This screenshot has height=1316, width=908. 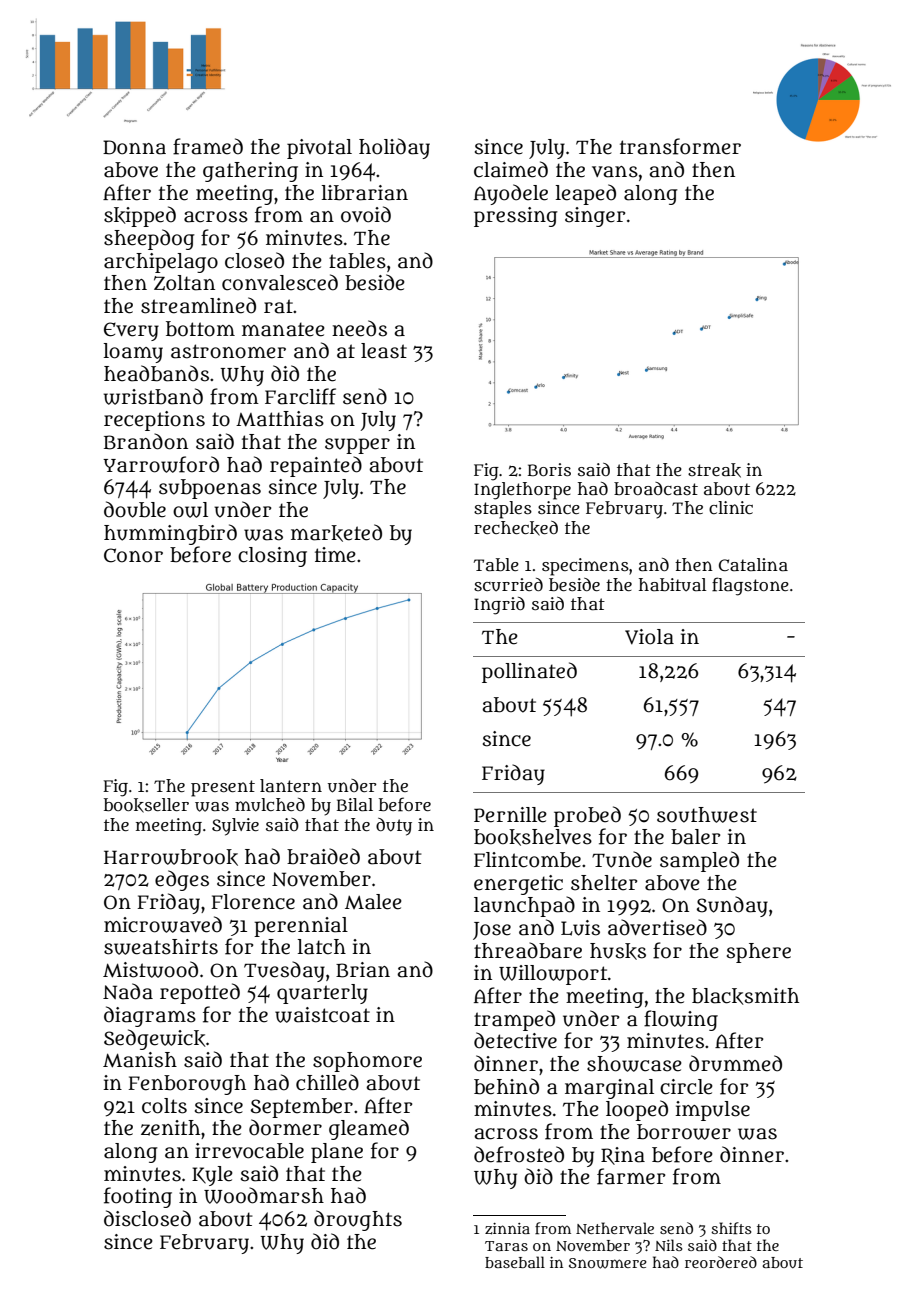 I want to click on diagrams, so click(x=150, y=1016).
